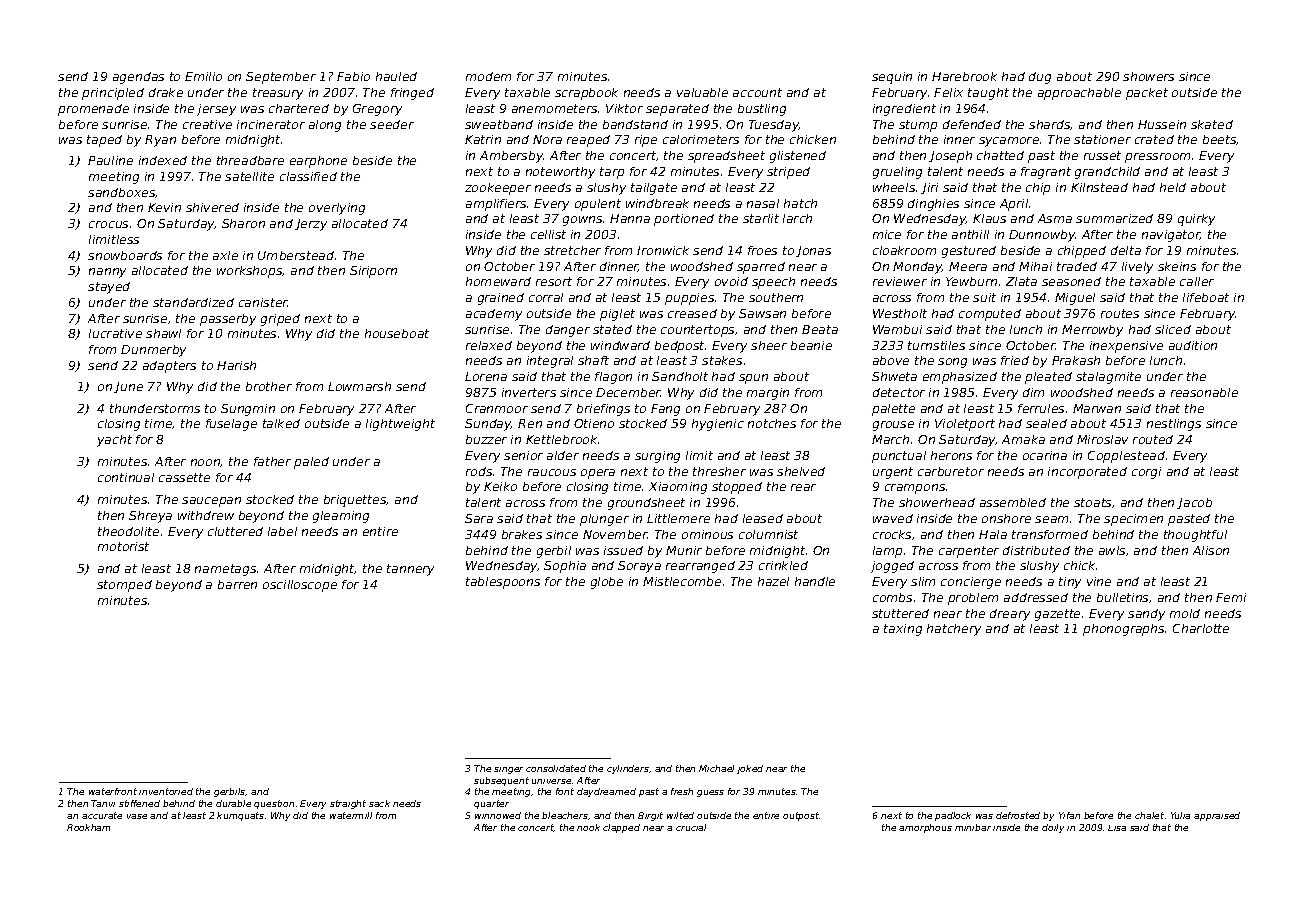 The height and width of the page is (924, 1308). I want to click on Femi, so click(1231, 597).
